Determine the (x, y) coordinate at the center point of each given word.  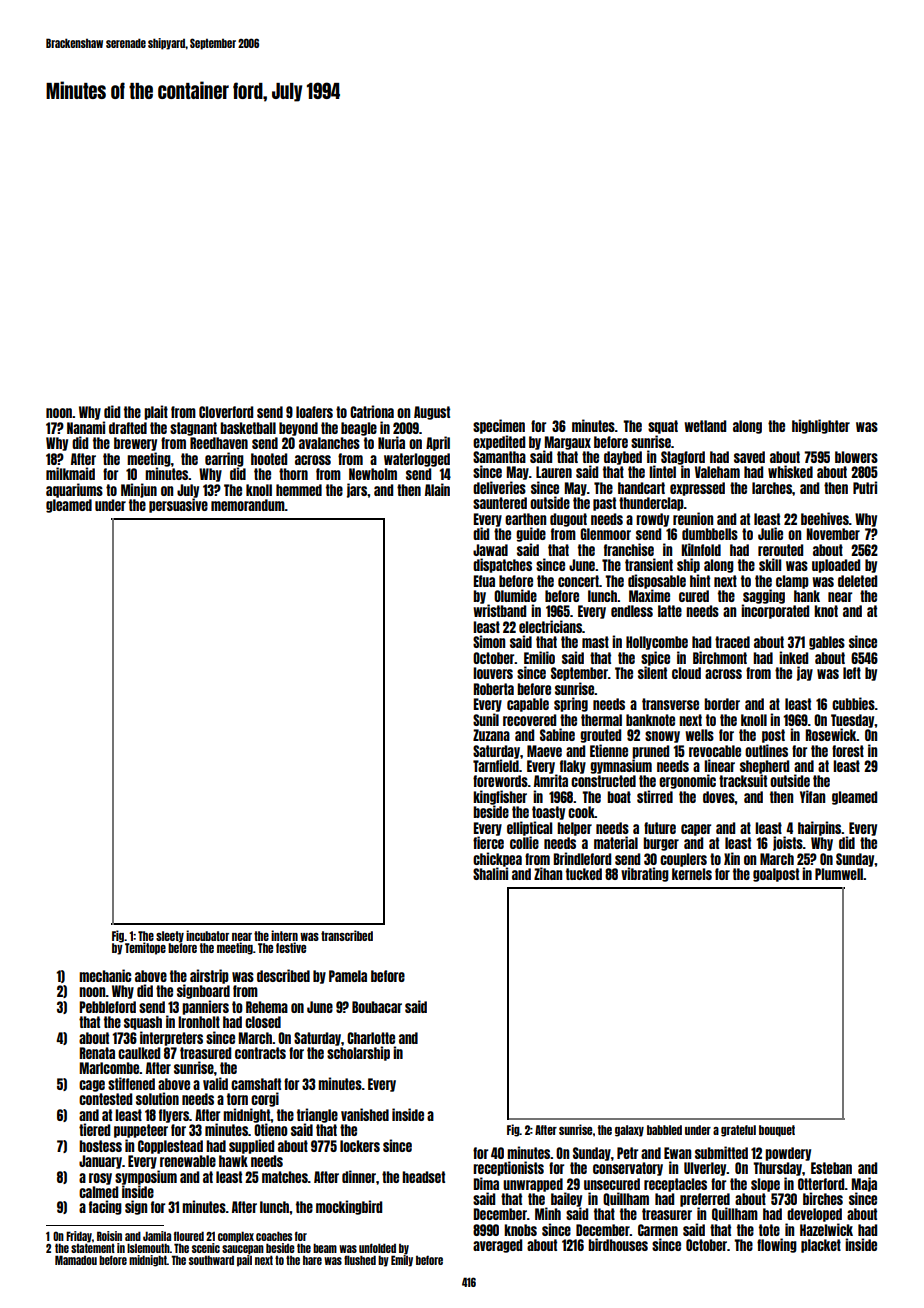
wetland (705, 426)
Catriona (372, 411)
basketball (248, 428)
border (722, 704)
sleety (170, 937)
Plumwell (839, 874)
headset (423, 1177)
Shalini (490, 873)
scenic (206, 1248)
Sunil (486, 719)
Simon (489, 641)
